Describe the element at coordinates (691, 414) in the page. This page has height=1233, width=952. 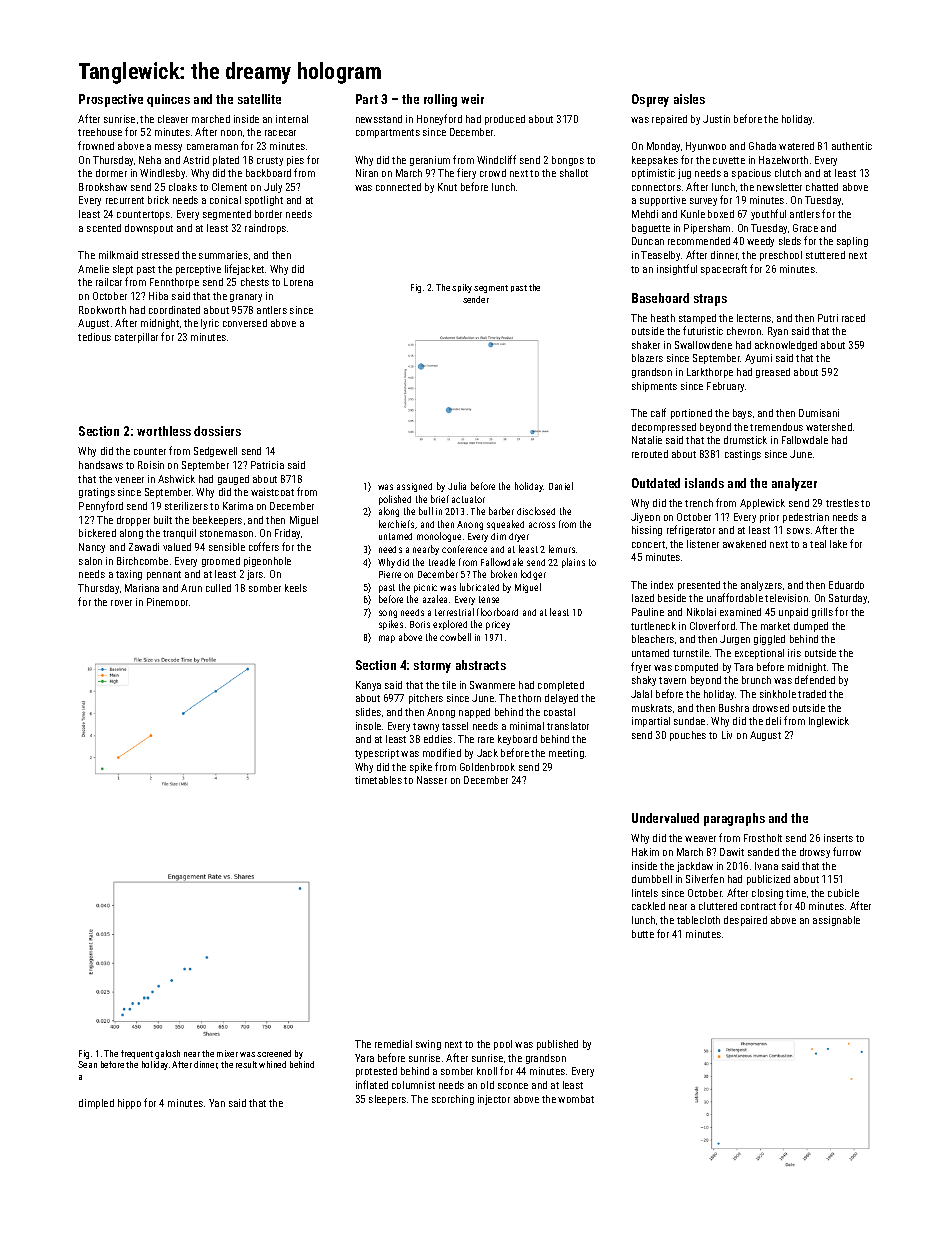
I see `portioned` at that location.
